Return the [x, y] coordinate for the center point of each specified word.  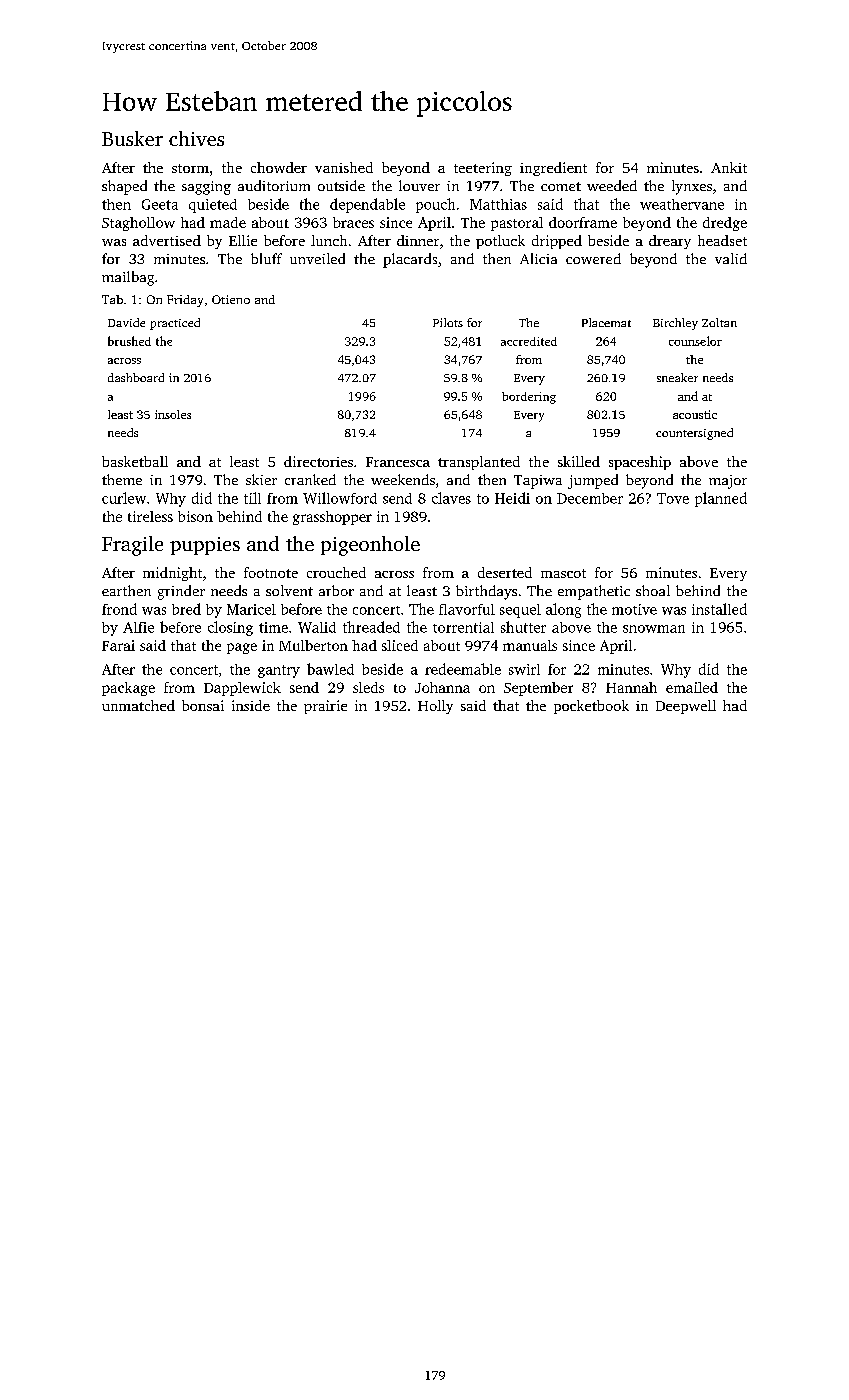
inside [251, 705]
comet [561, 186]
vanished [344, 167]
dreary [670, 242]
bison [195, 516]
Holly [435, 707]
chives [196, 138]
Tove [673, 498]
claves [451, 498]
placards [410, 260]
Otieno [231, 299]
